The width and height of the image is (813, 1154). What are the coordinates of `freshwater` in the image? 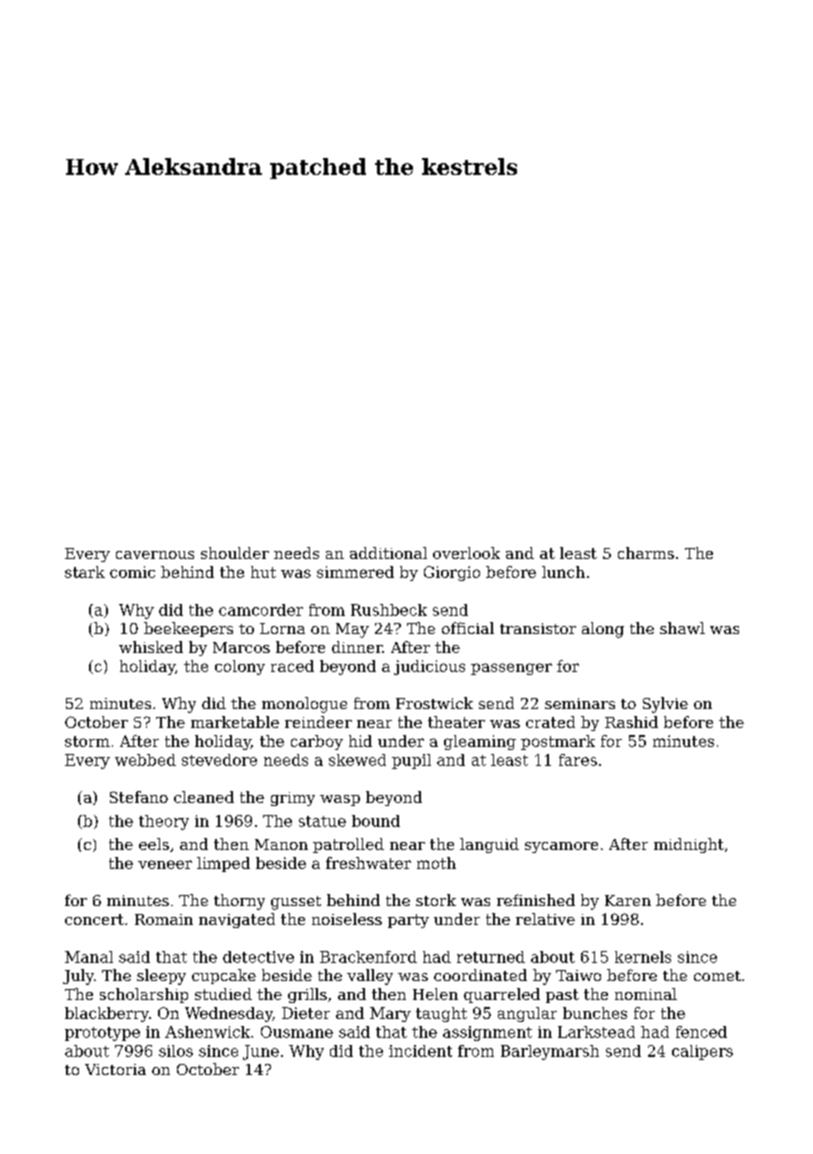 It's located at (368, 863).
